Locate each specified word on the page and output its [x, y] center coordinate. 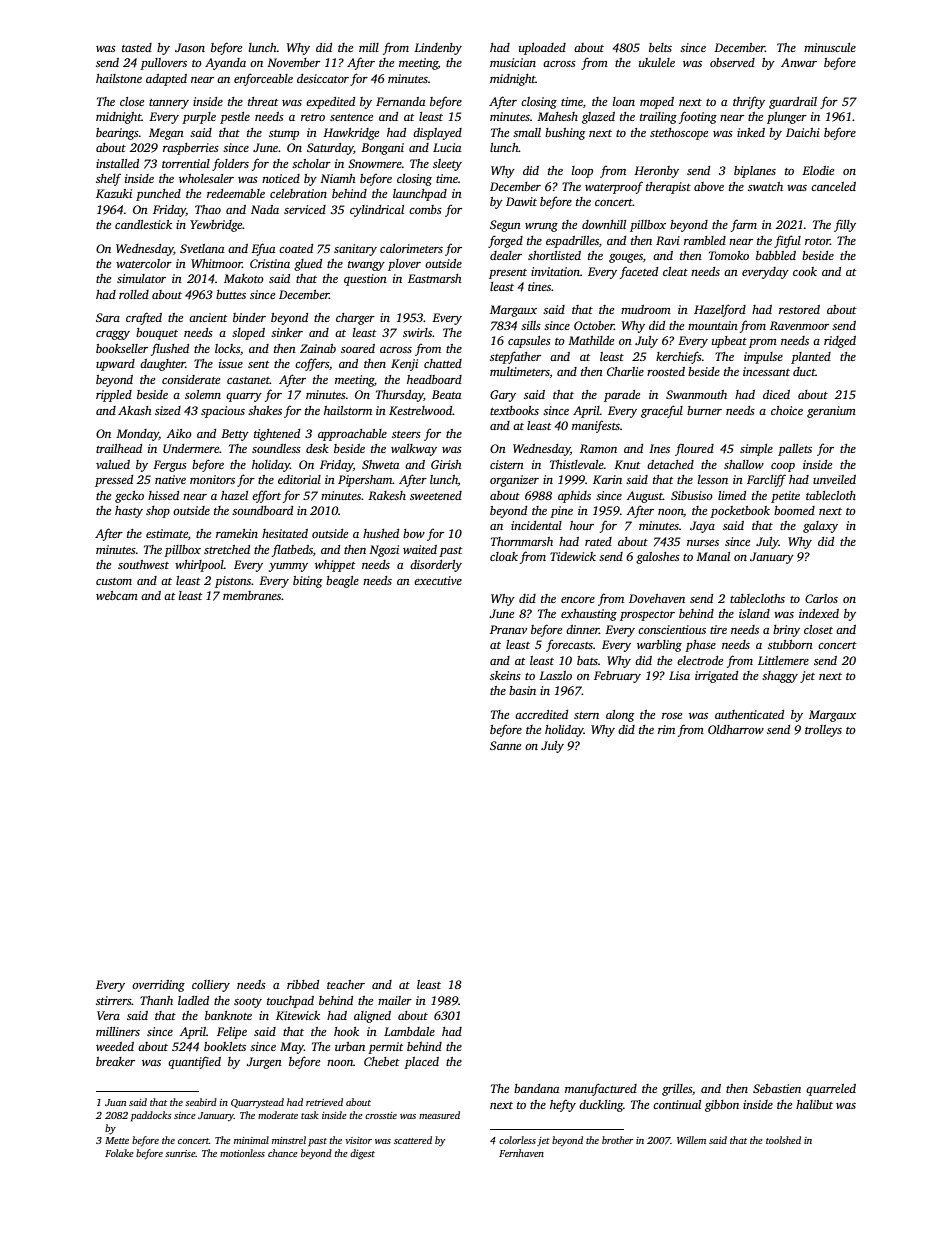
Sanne [505, 745]
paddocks [151, 1116]
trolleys [823, 731]
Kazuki [114, 193]
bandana [536, 1088]
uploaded [542, 49]
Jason [190, 47]
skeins [505, 675]
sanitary [355, 250]
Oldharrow [736, 729]
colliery [211, 986]
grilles [677, 1090]
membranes [252, 595]
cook [805, 271]
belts [660, 47]
